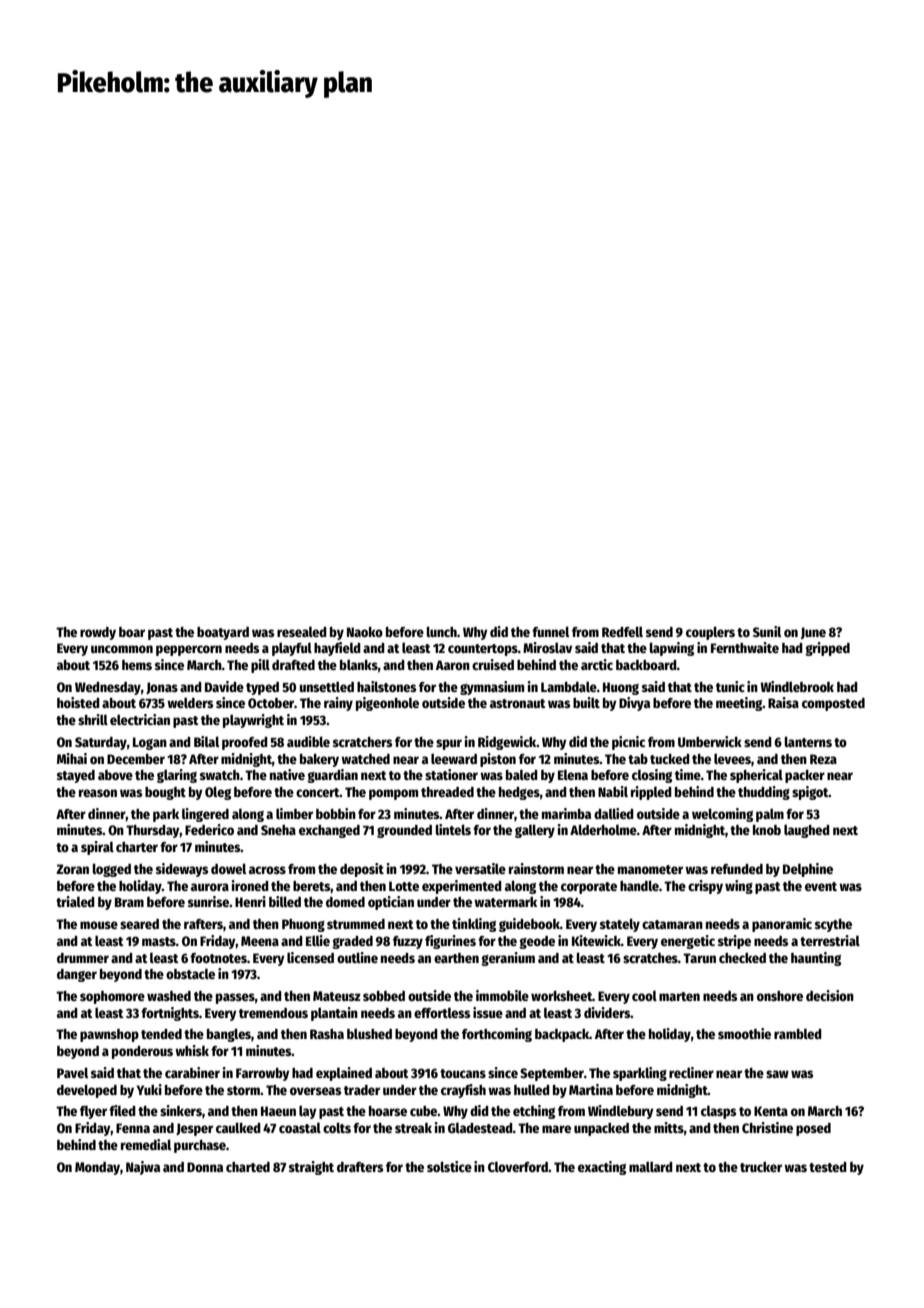  I want to click on boatyard, so click(223, 633).
